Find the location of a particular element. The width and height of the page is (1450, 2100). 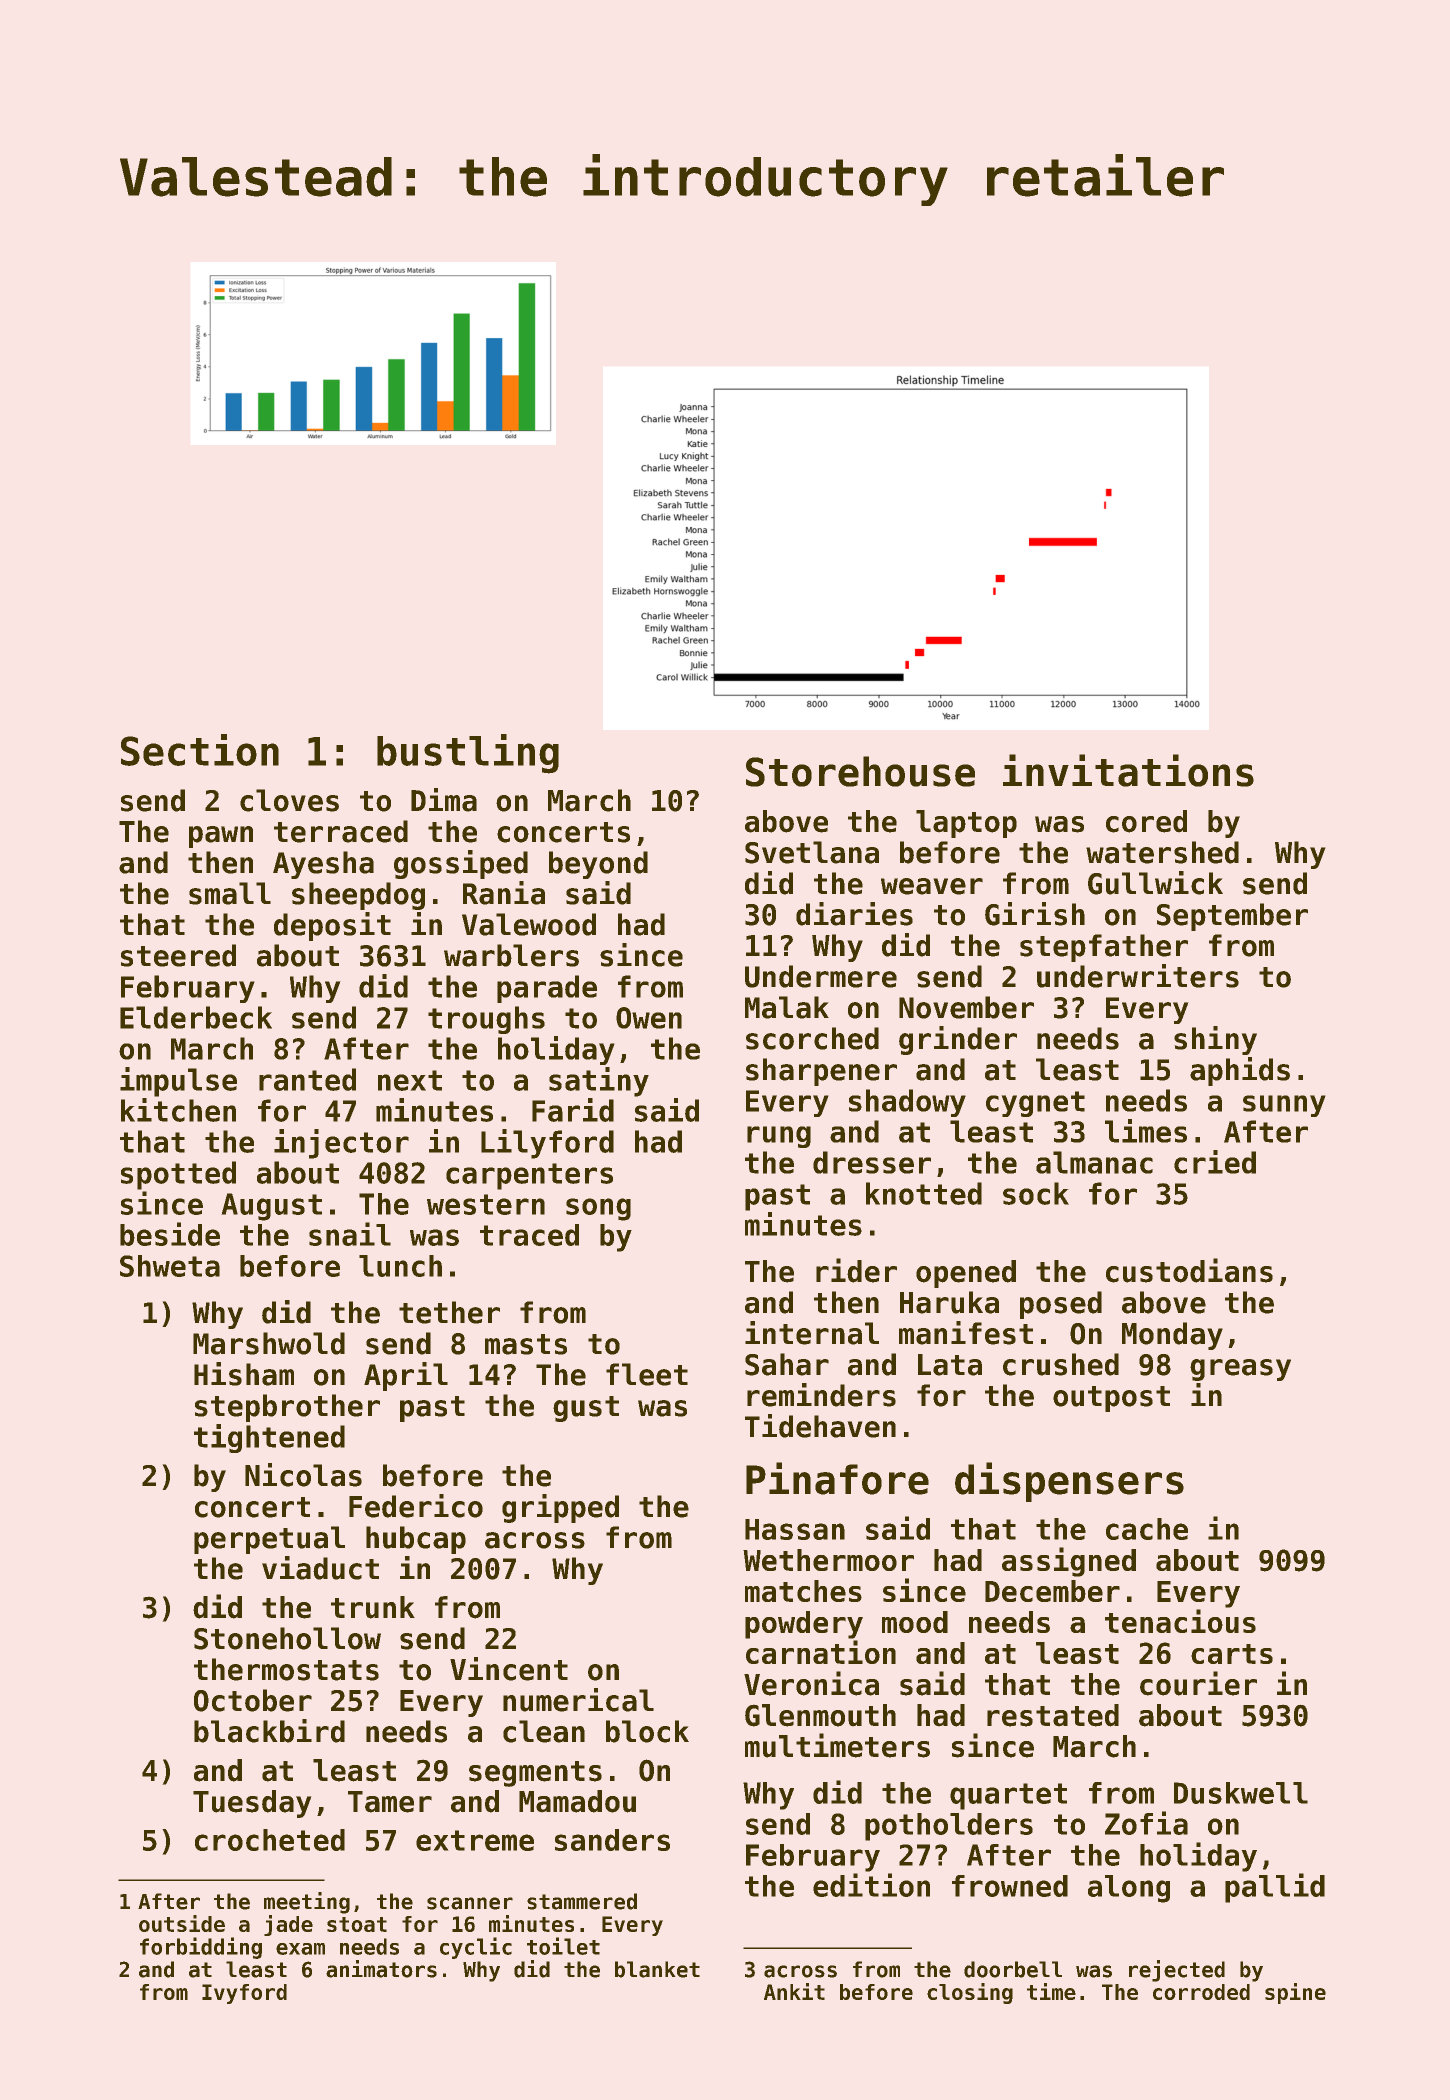

Shweta is located at coordinates (170, 1266).
